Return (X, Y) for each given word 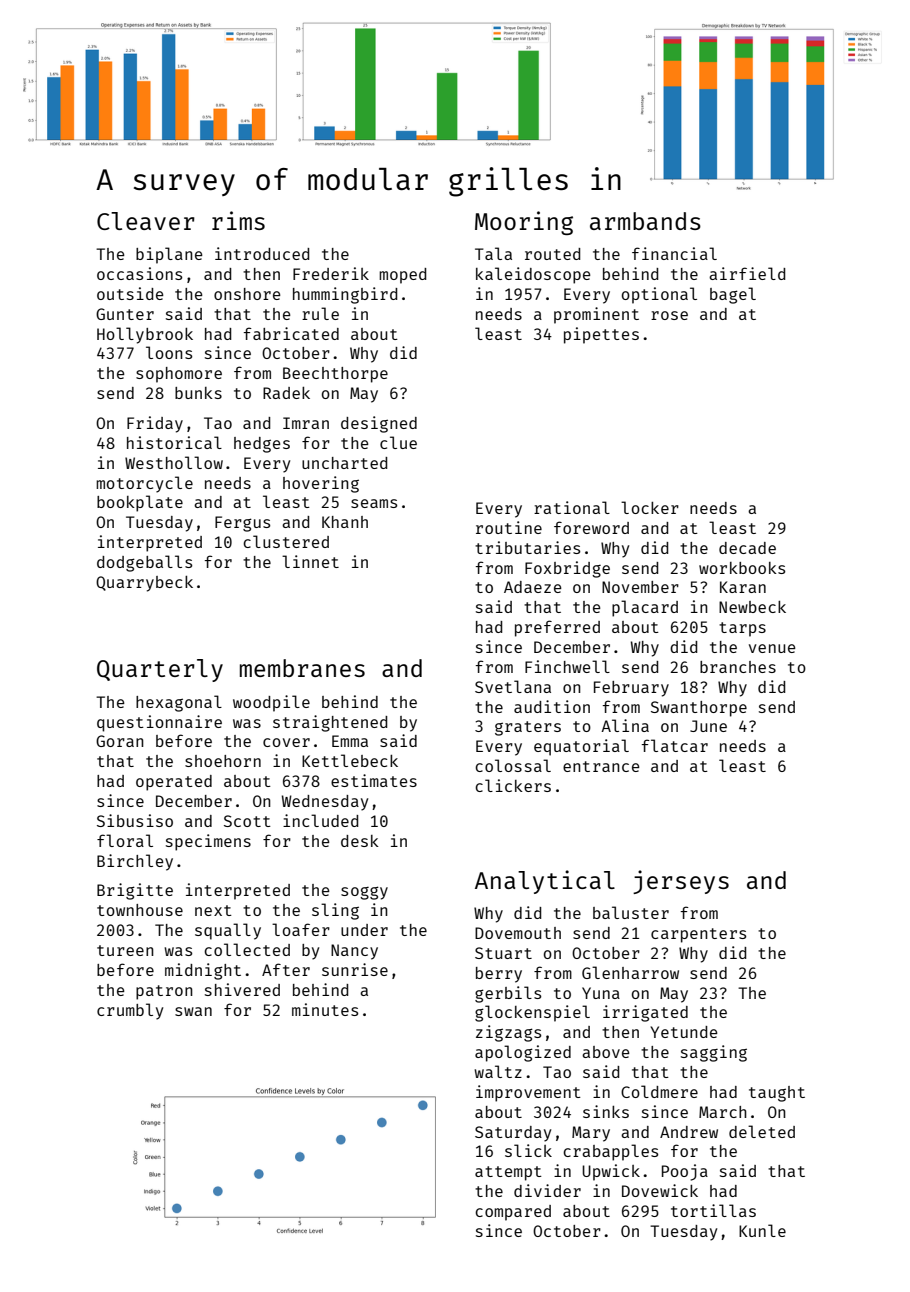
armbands (645, 221)
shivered (242, 989)
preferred (557, 628)
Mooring (524, 223)
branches (738, 667)
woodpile (271, 703)
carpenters (698, 935)
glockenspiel (532, 1013)
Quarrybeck (144, 584)
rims (238, 220)
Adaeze (533, 587)
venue (772, 648)
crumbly (130, 1011)
